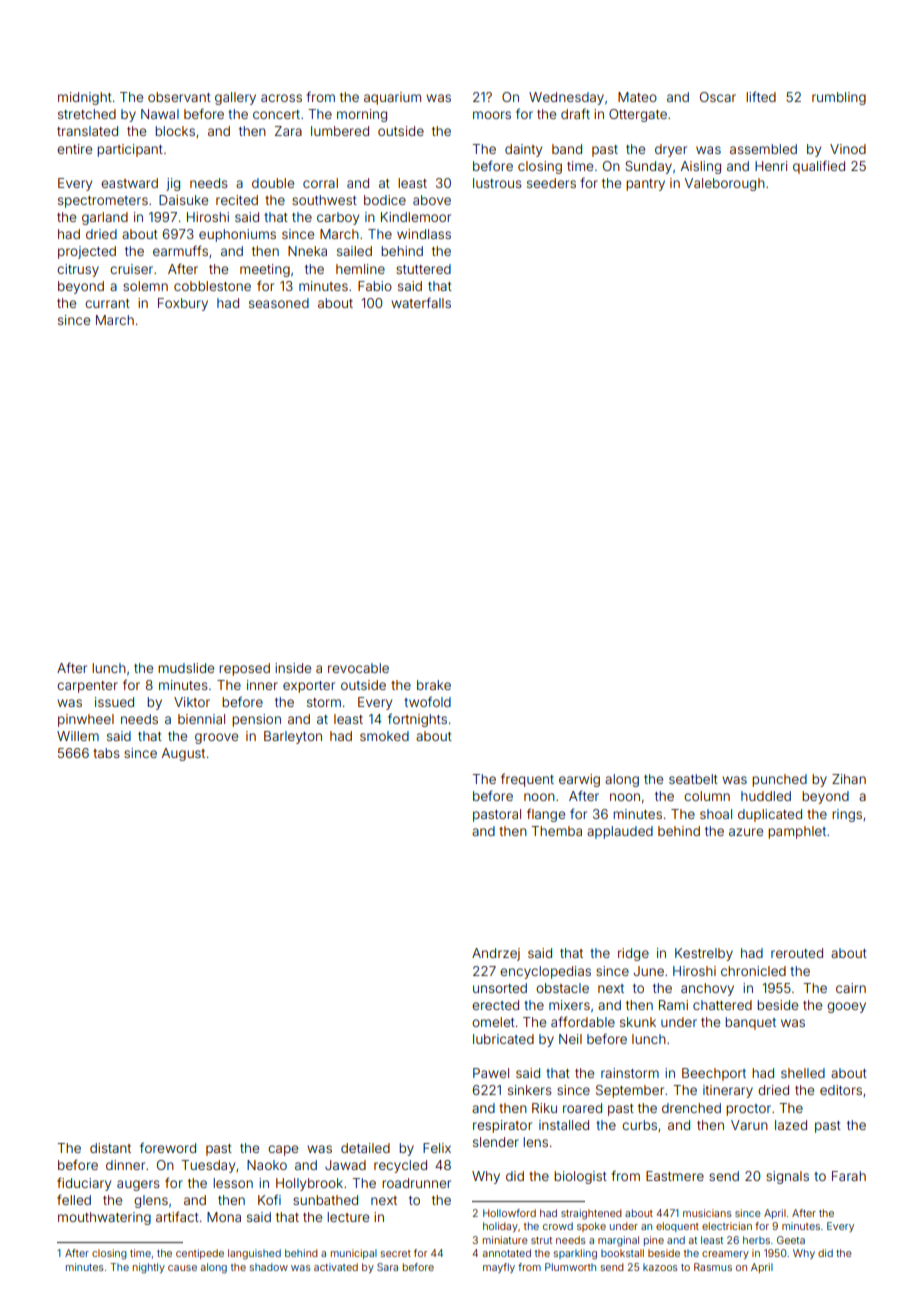  Describe the element at coordinates (437, 1148) in the page. I see `Felix` at that location.
